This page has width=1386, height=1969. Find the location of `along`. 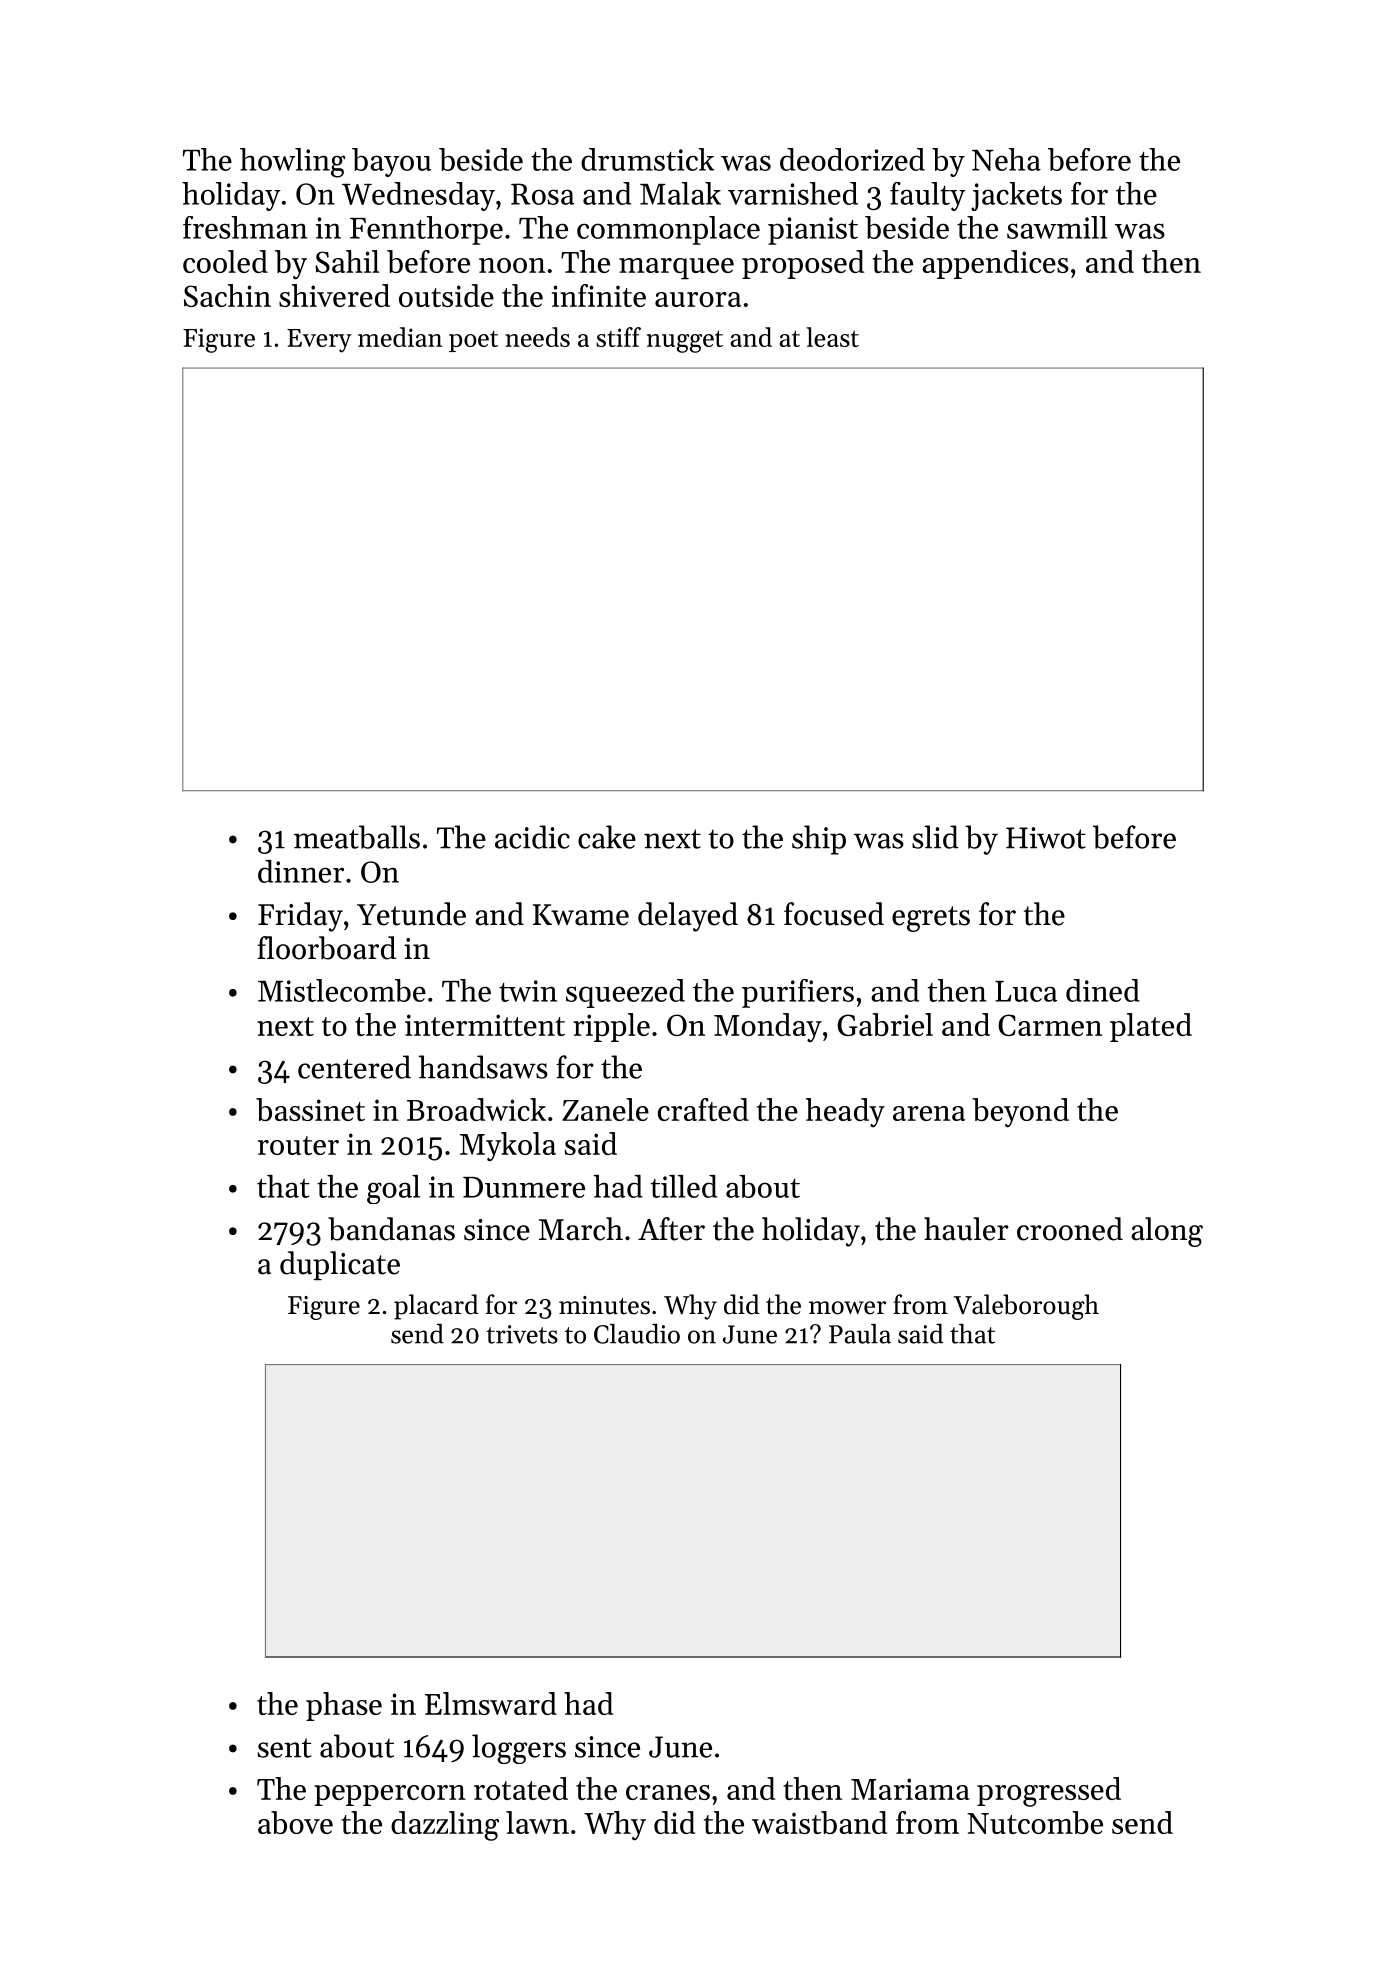

along is located at coordinates (1167, 1232).
